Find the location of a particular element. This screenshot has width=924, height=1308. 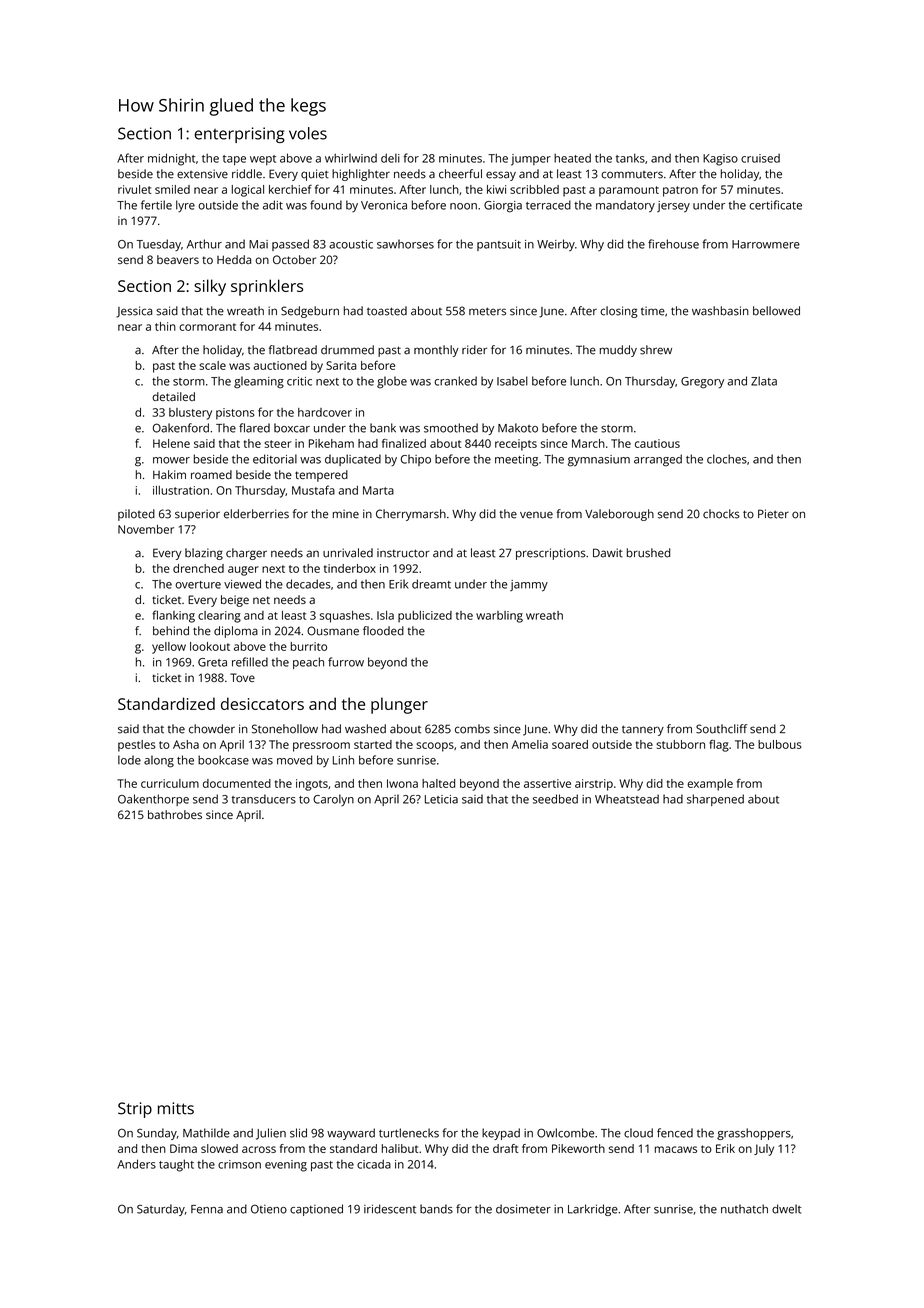

keypad is located at coordinates (501, 1134).
